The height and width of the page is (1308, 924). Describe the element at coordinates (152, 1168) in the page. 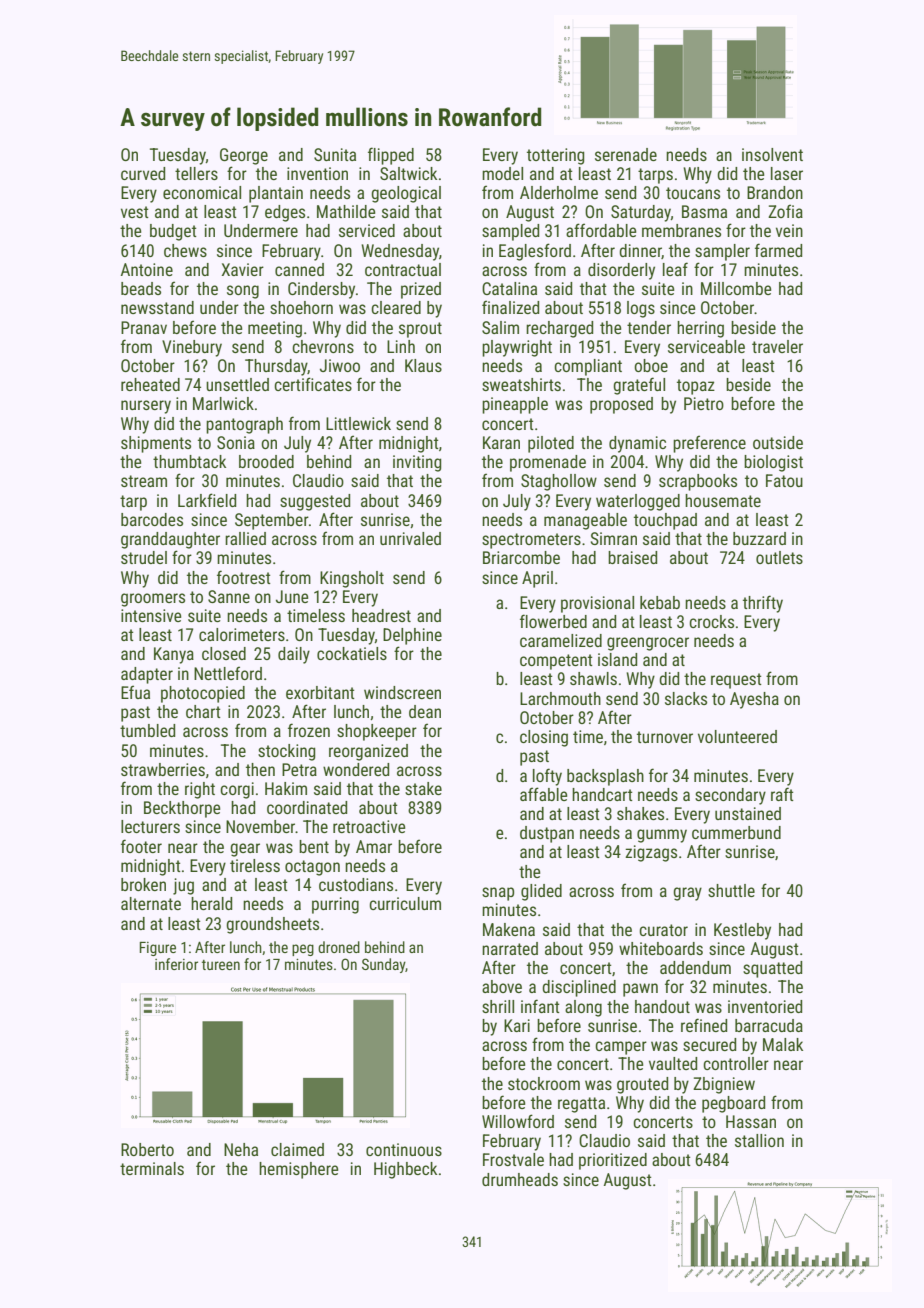

I see `terminals` at that location.
